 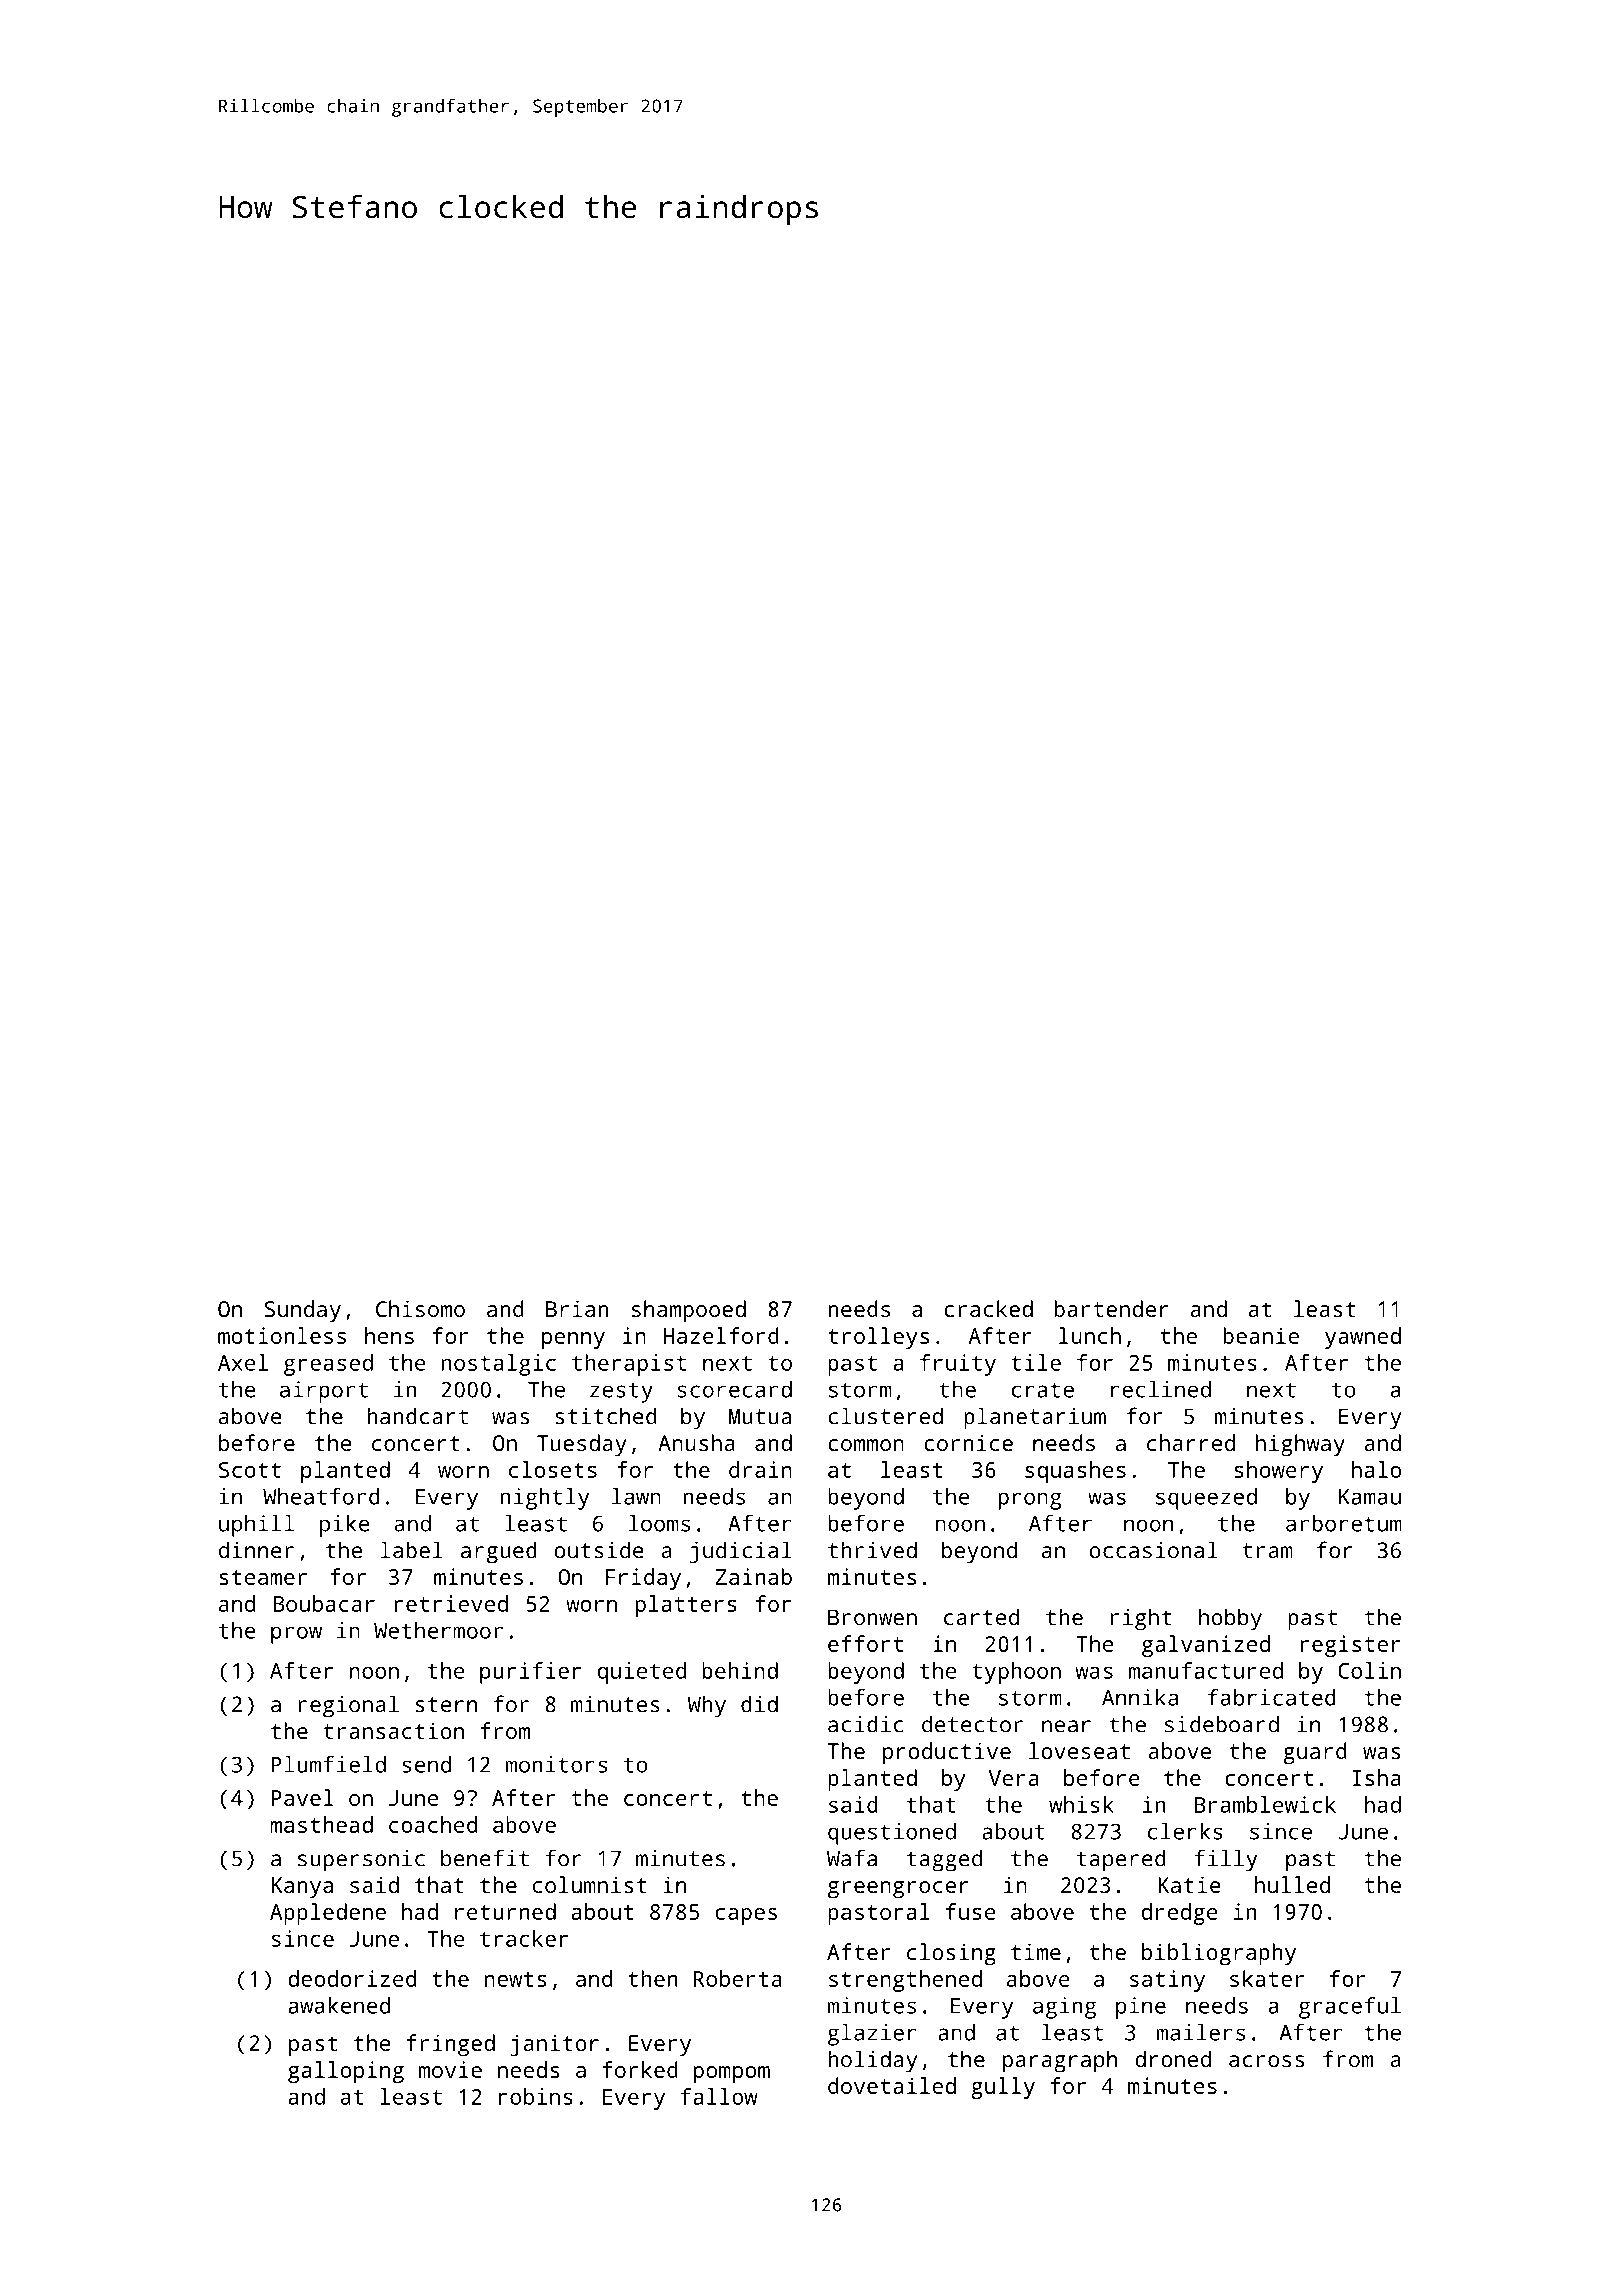 What do you see at coordinates (361, 1861) in the screenshot?
I see `supersonic` at bounding box center [361, 1861].
